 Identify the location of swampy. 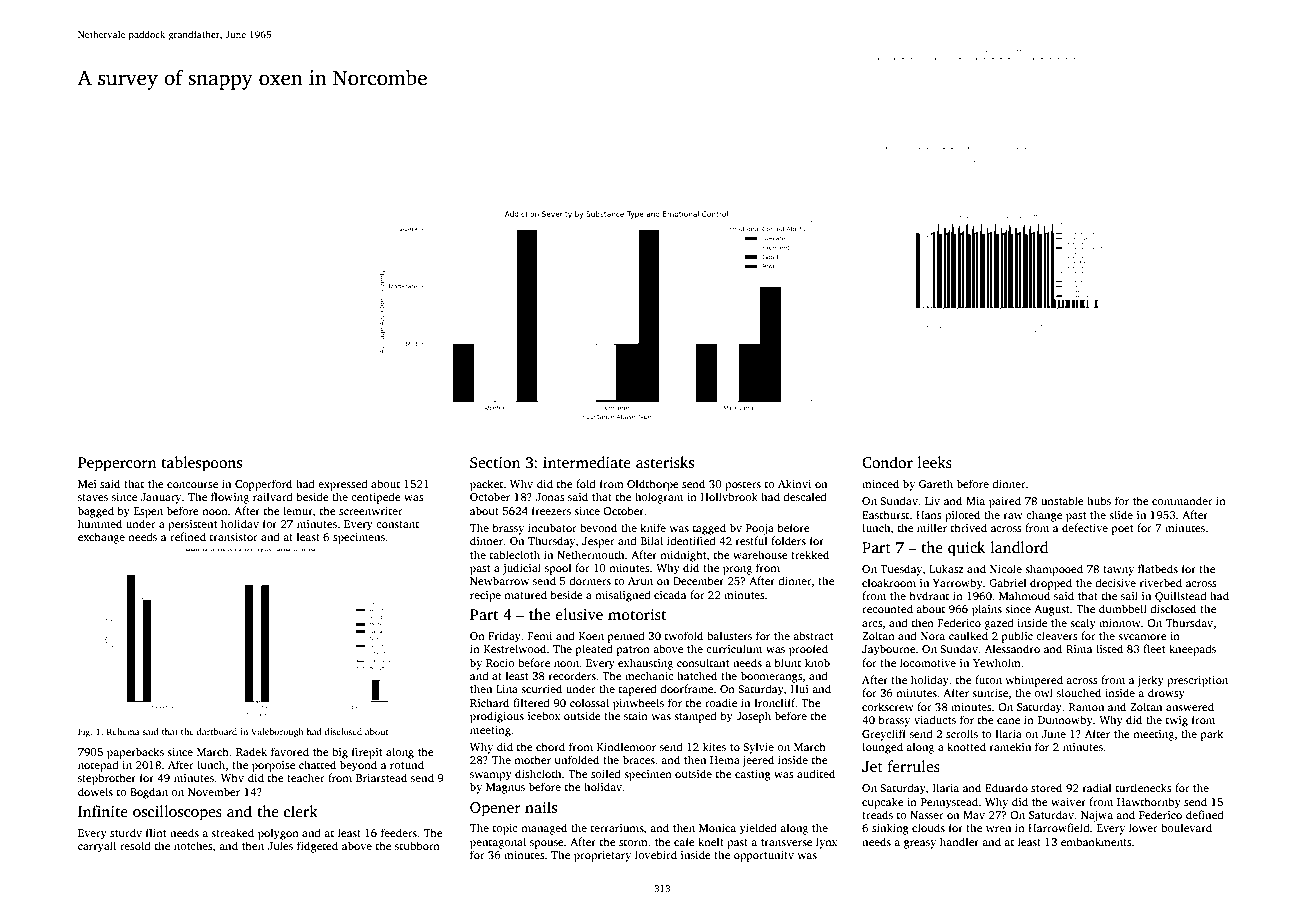
(491, 776).
